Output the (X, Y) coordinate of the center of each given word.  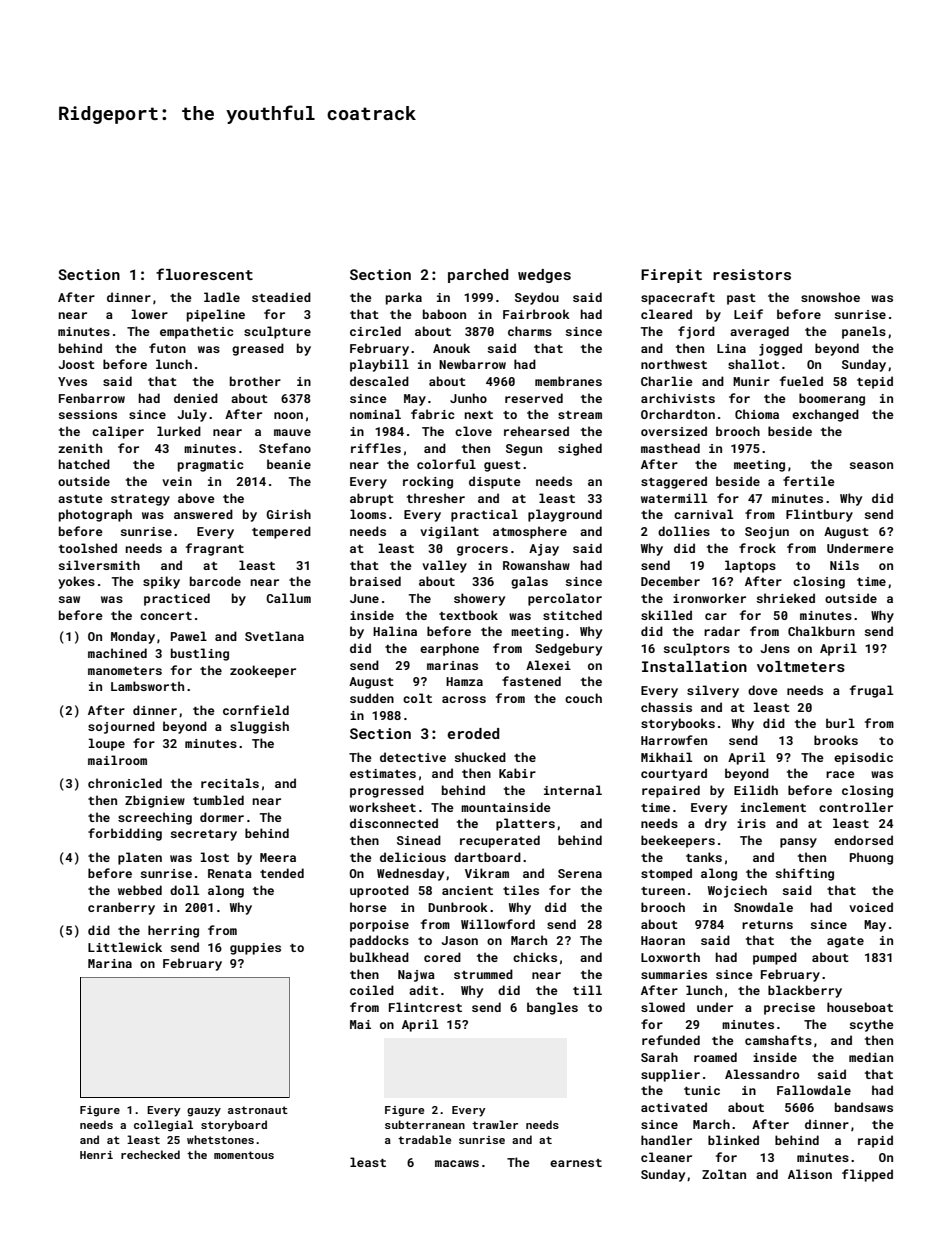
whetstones (220, 1139)
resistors (752, 274)
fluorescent (204, 274)
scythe (872, 1025)
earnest (576, 1163)
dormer (222, 817)
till (587, 990)
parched (478, 276)
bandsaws (864, 1107)
